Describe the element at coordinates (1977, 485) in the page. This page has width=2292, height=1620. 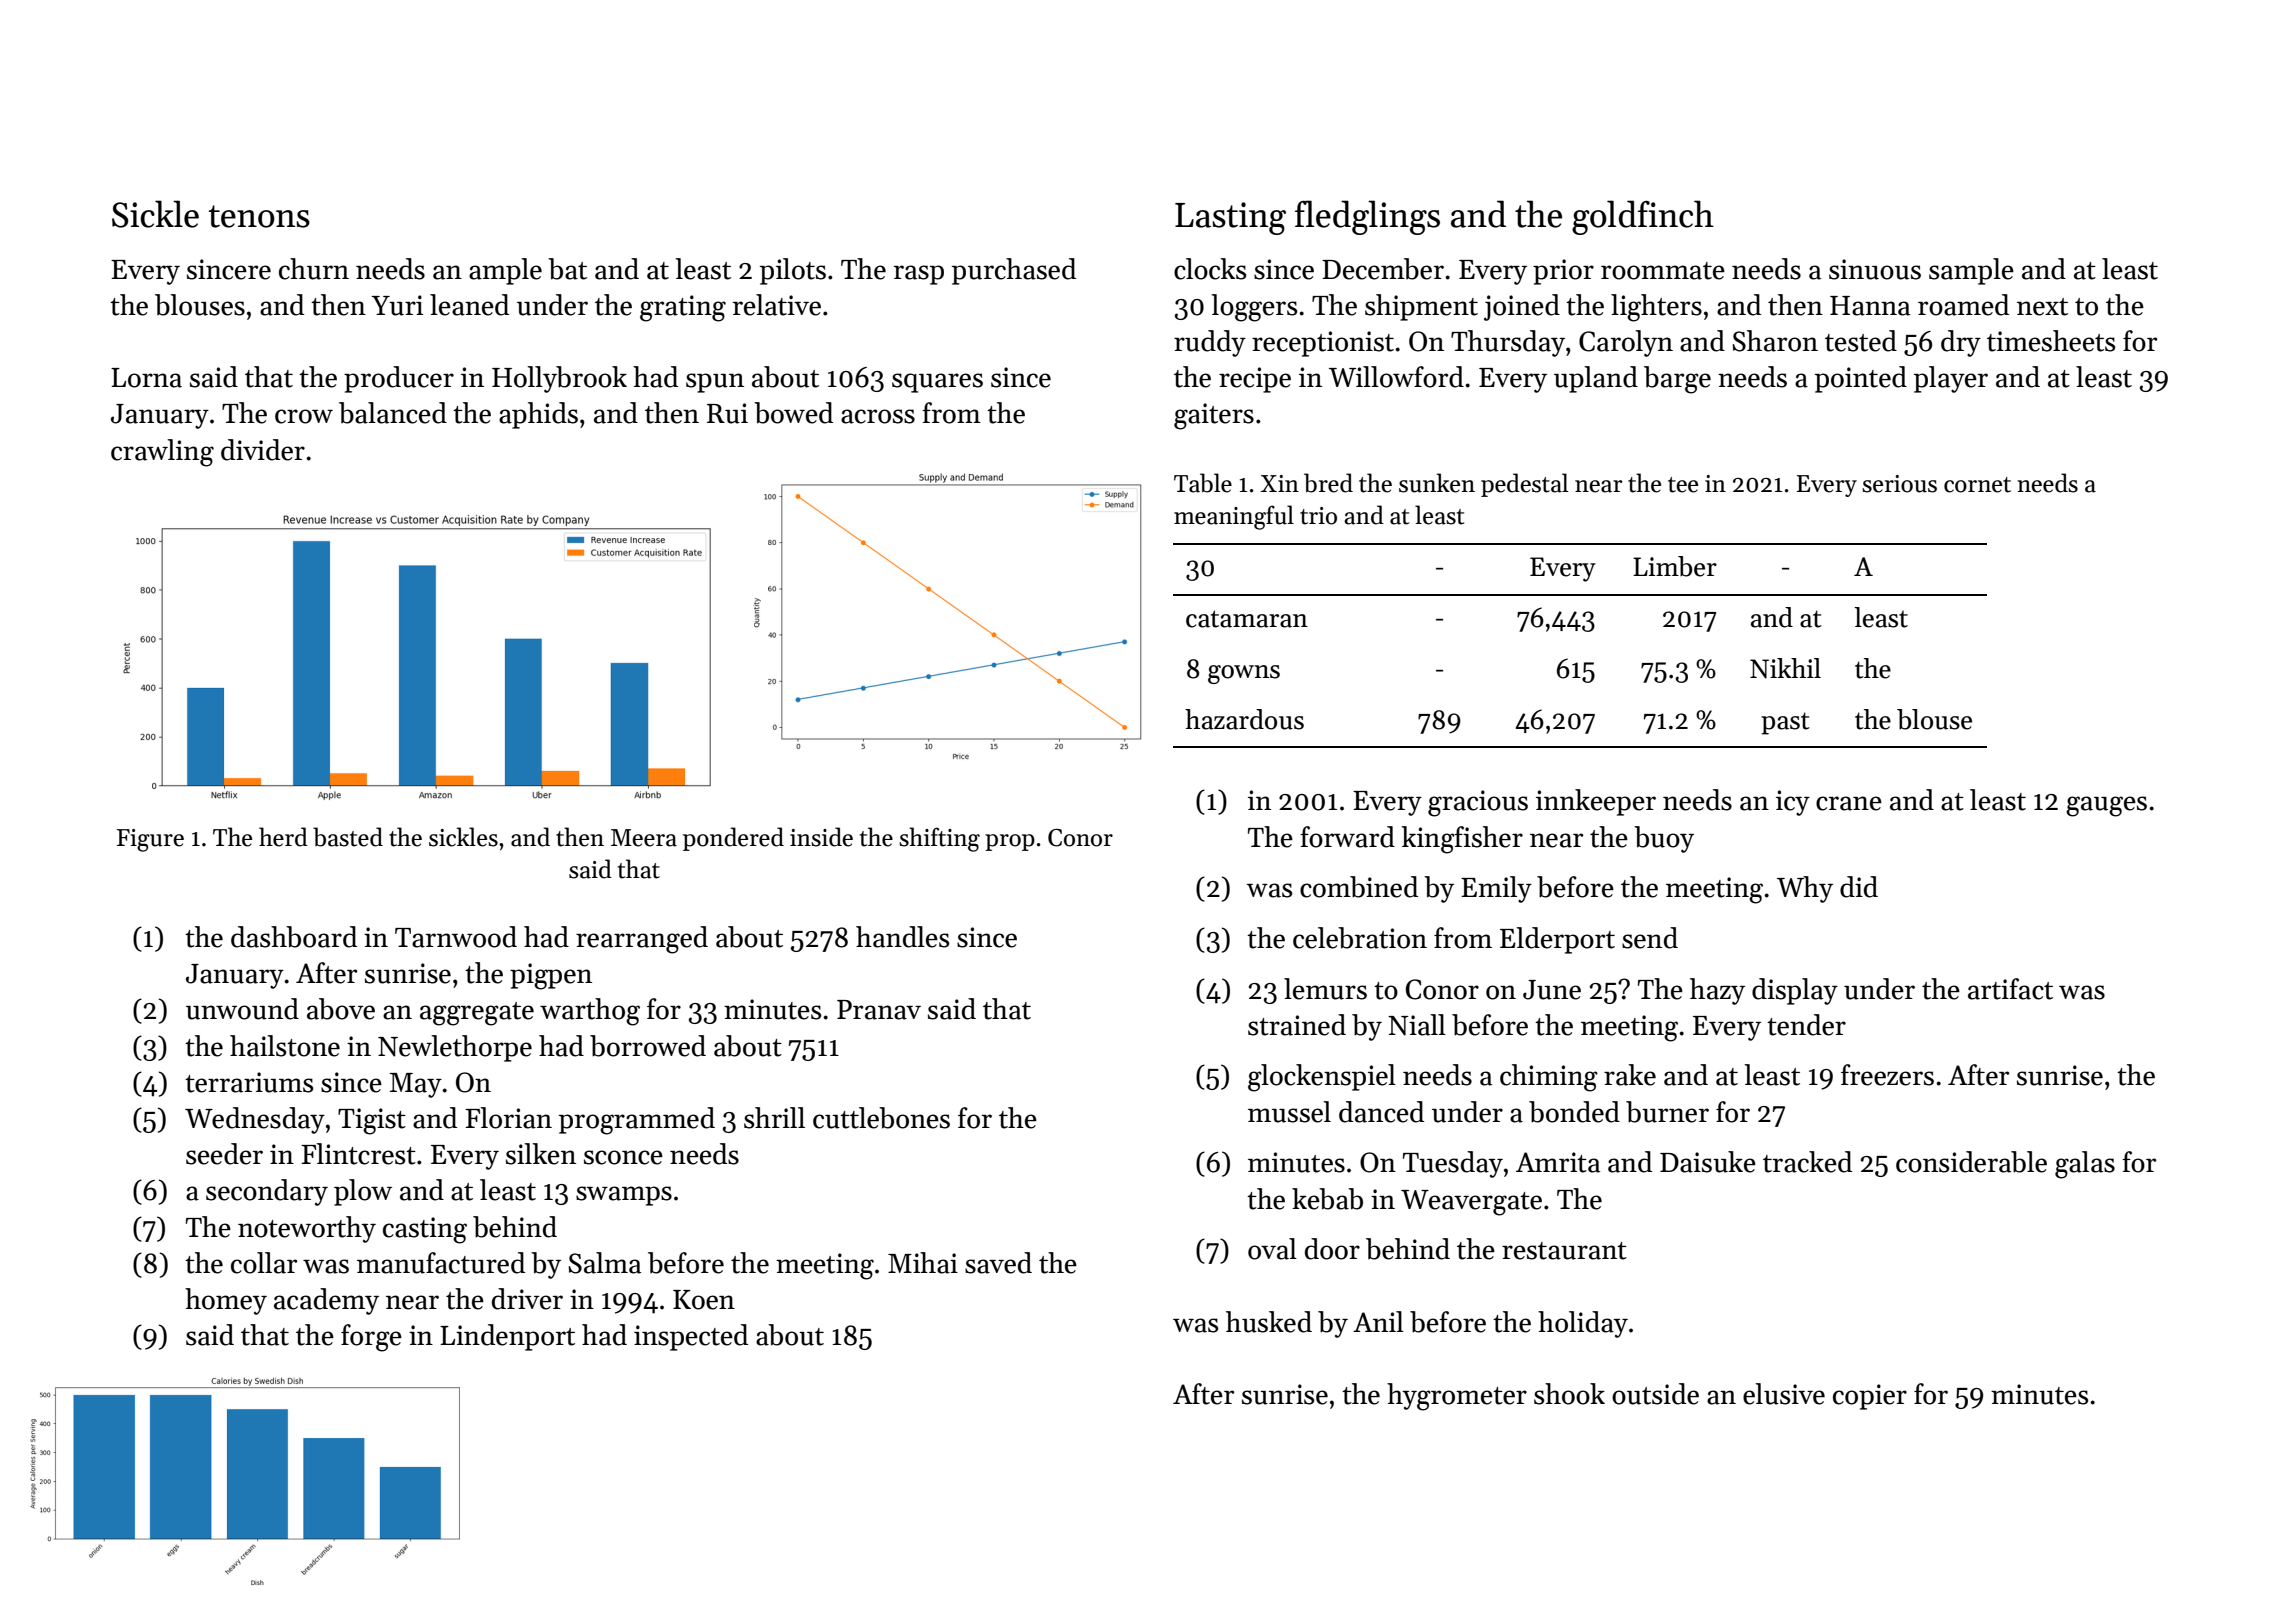
I see `cornet` at that location.
